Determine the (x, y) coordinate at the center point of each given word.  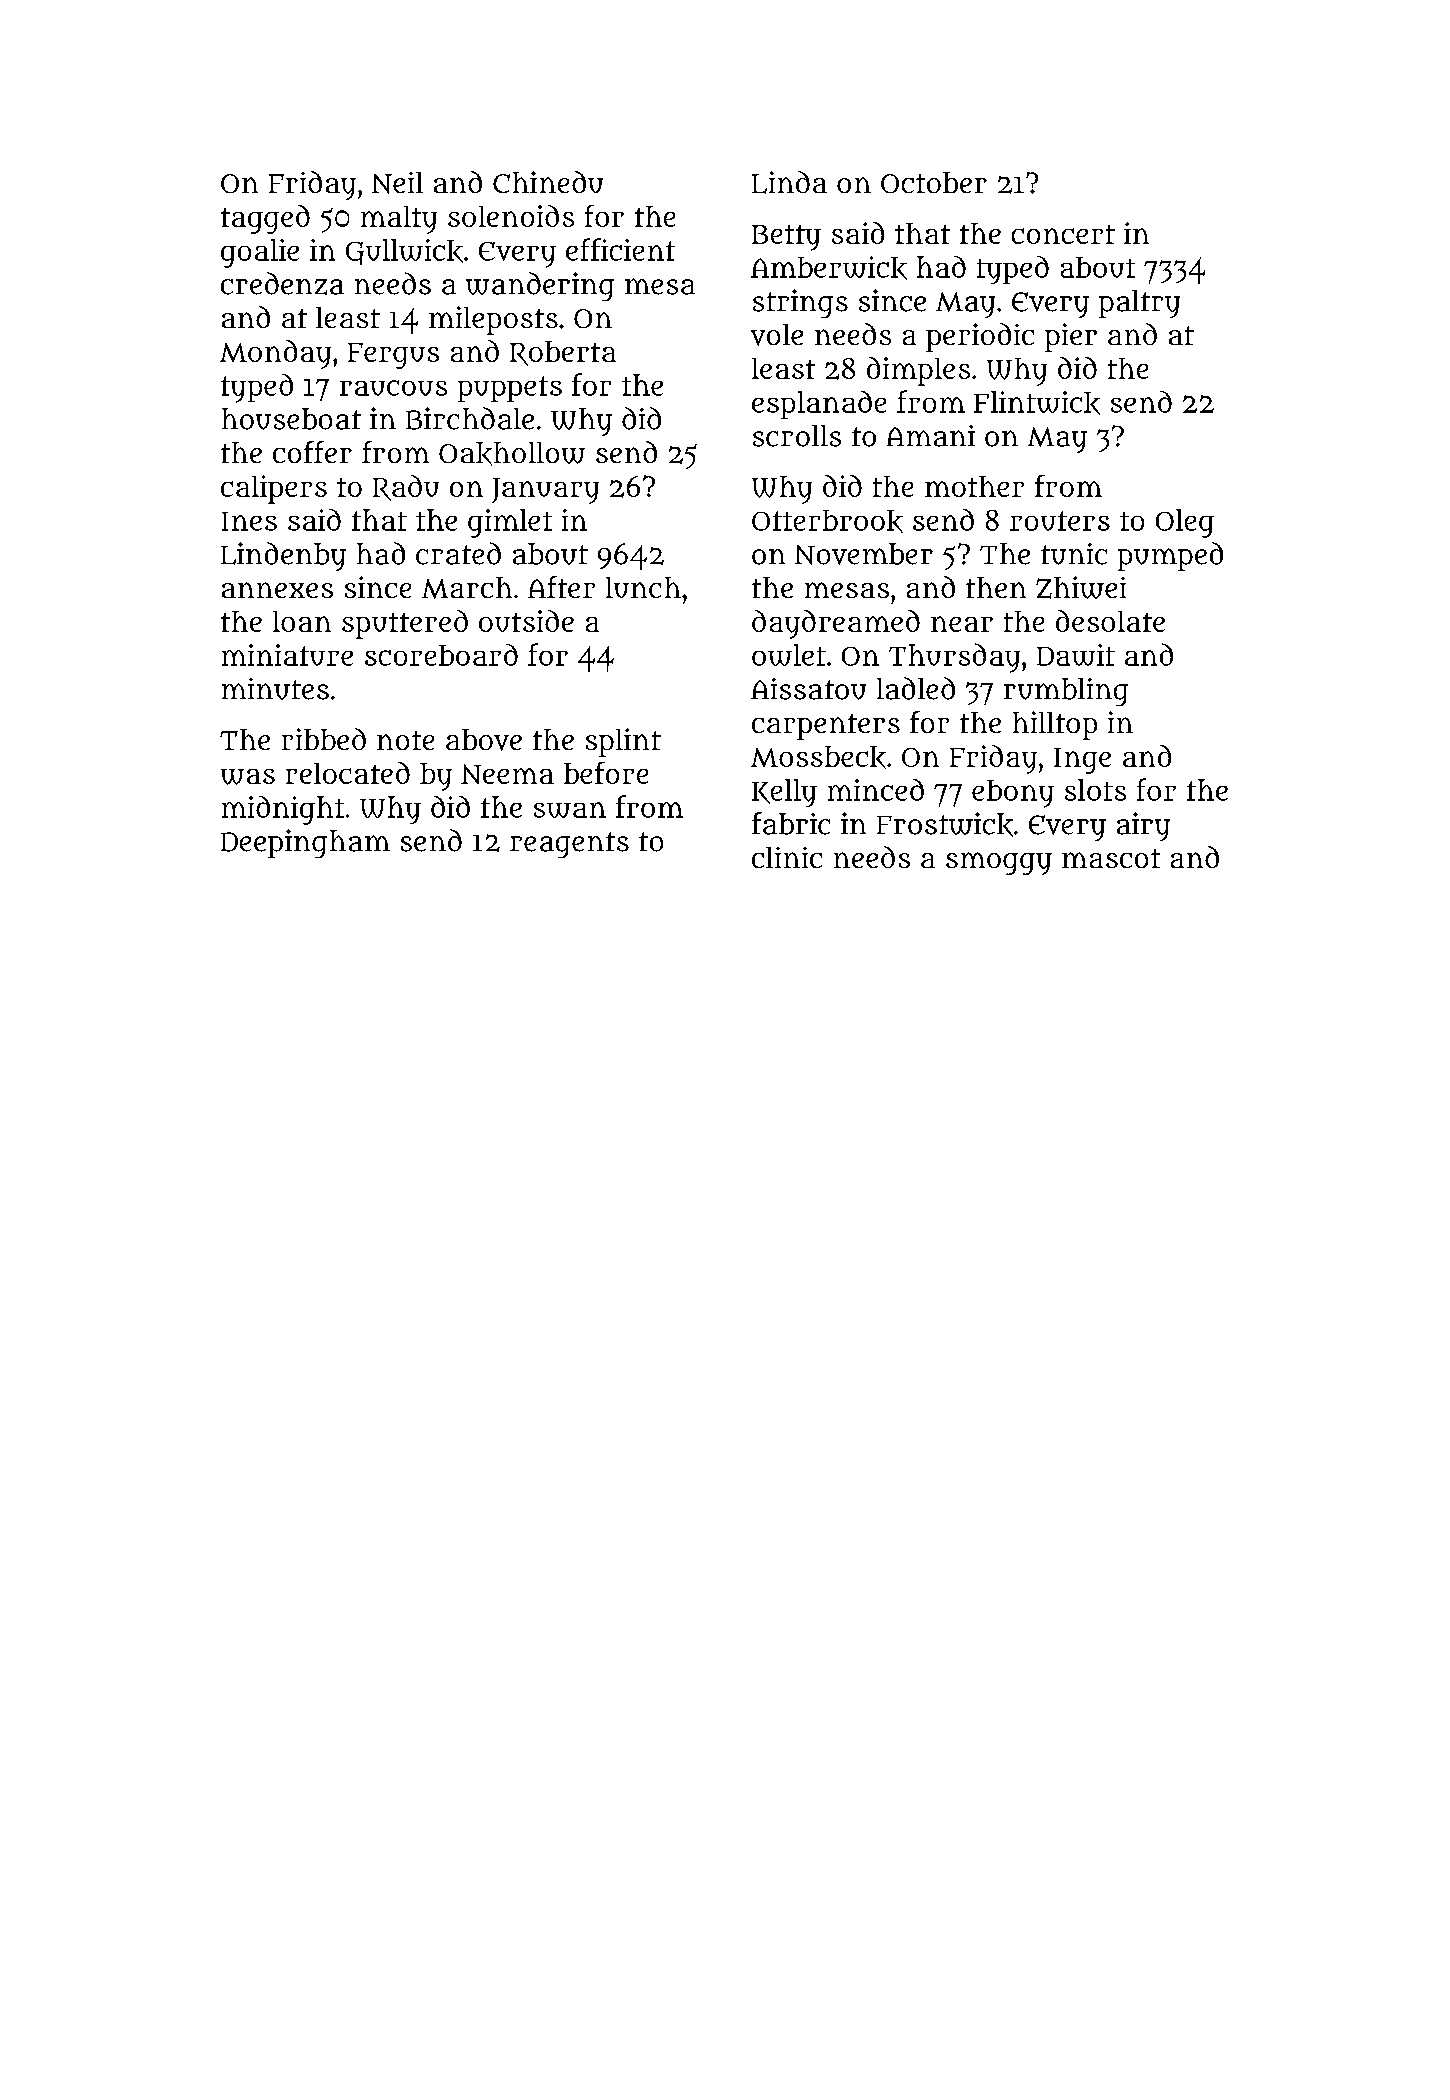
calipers (274, 489)
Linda (789, 182)
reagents (569, 845)
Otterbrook (827, 521)
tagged (265, 219)
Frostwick (945, 824)
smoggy (999, 863)
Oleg (1185, 523)
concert (1063, 234)
